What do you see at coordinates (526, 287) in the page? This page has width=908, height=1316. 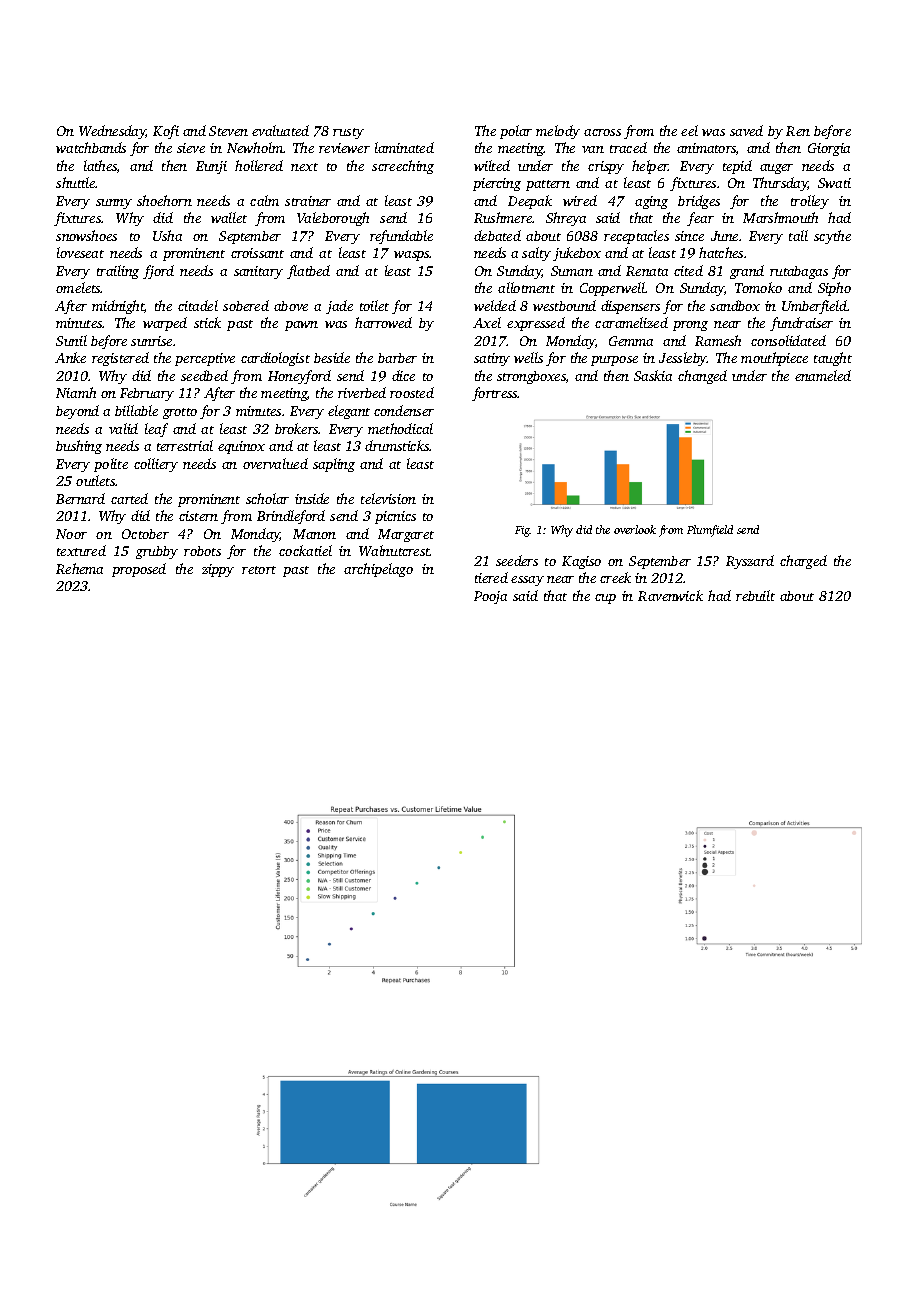 I see `allotment` at bounding box center [526, 287].
